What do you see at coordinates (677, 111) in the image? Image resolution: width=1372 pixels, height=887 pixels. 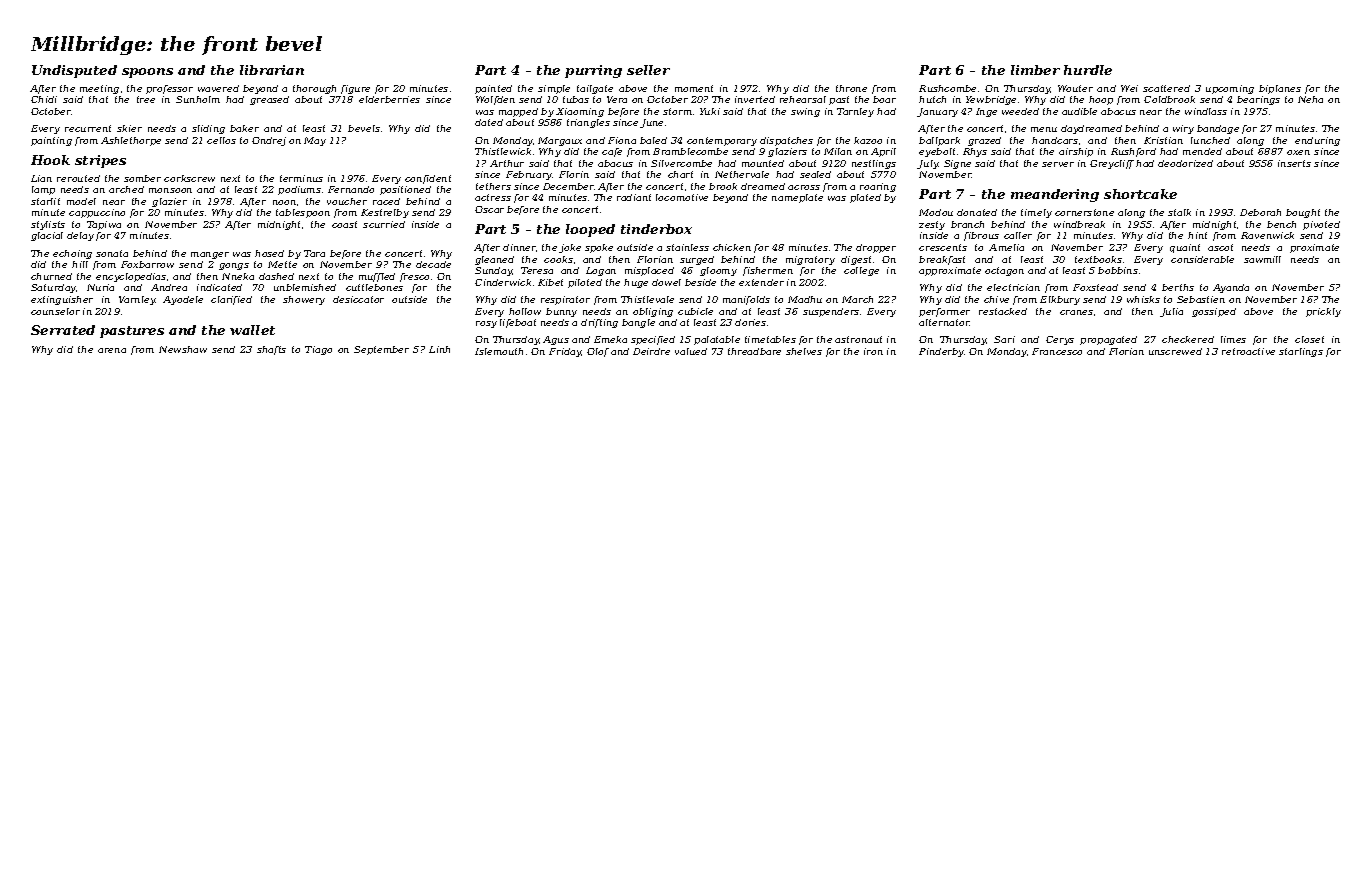 I see `storm` at bounding box center [677, 111].
